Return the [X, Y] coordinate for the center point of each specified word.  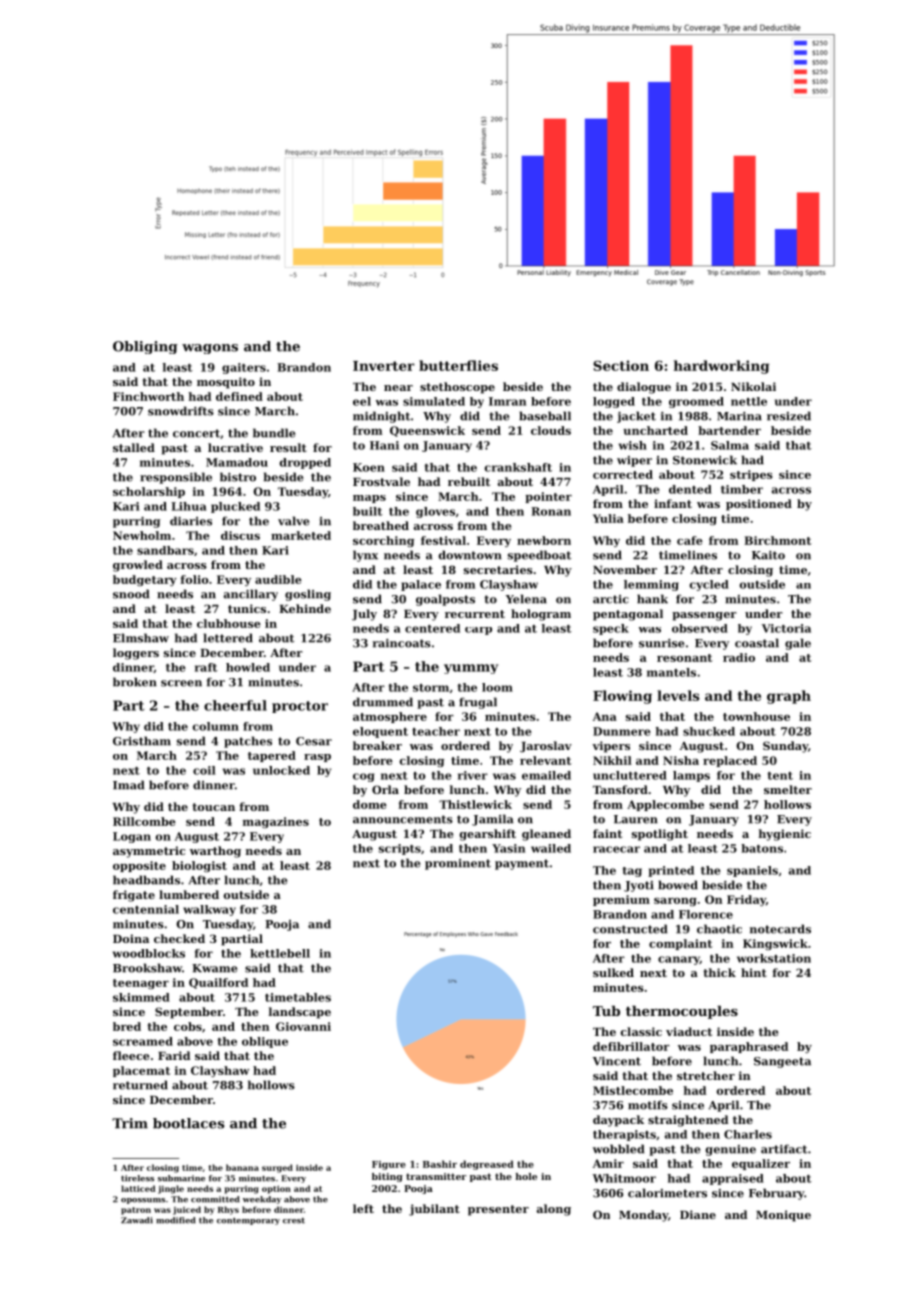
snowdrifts [181, 411]
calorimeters [667, 1193]
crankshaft [518, 467]
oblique [265, 1042]
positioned [759, 505]
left [363, 1208]
